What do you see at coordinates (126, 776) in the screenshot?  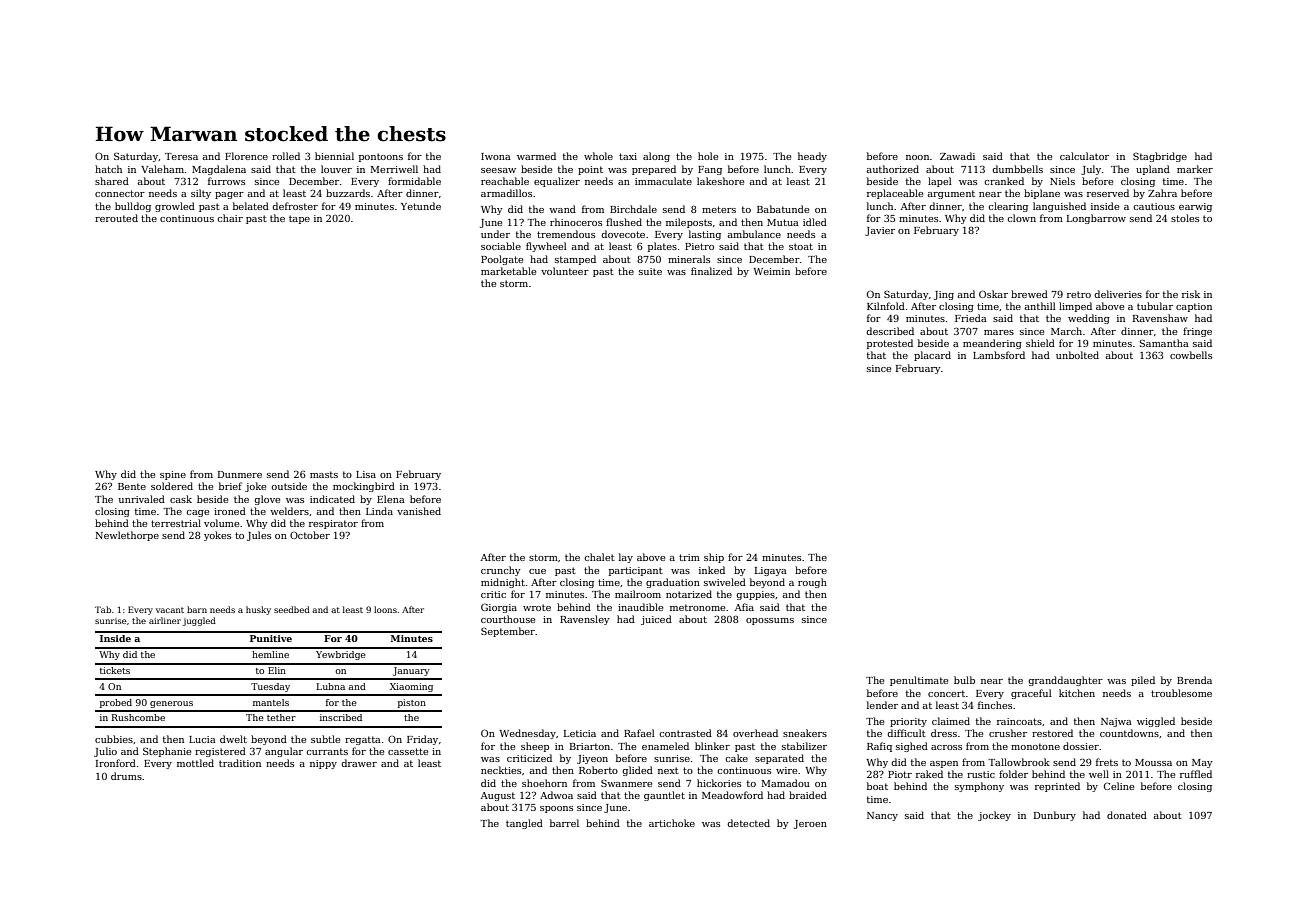 I see `drums` at bounding box center [126, 776].
